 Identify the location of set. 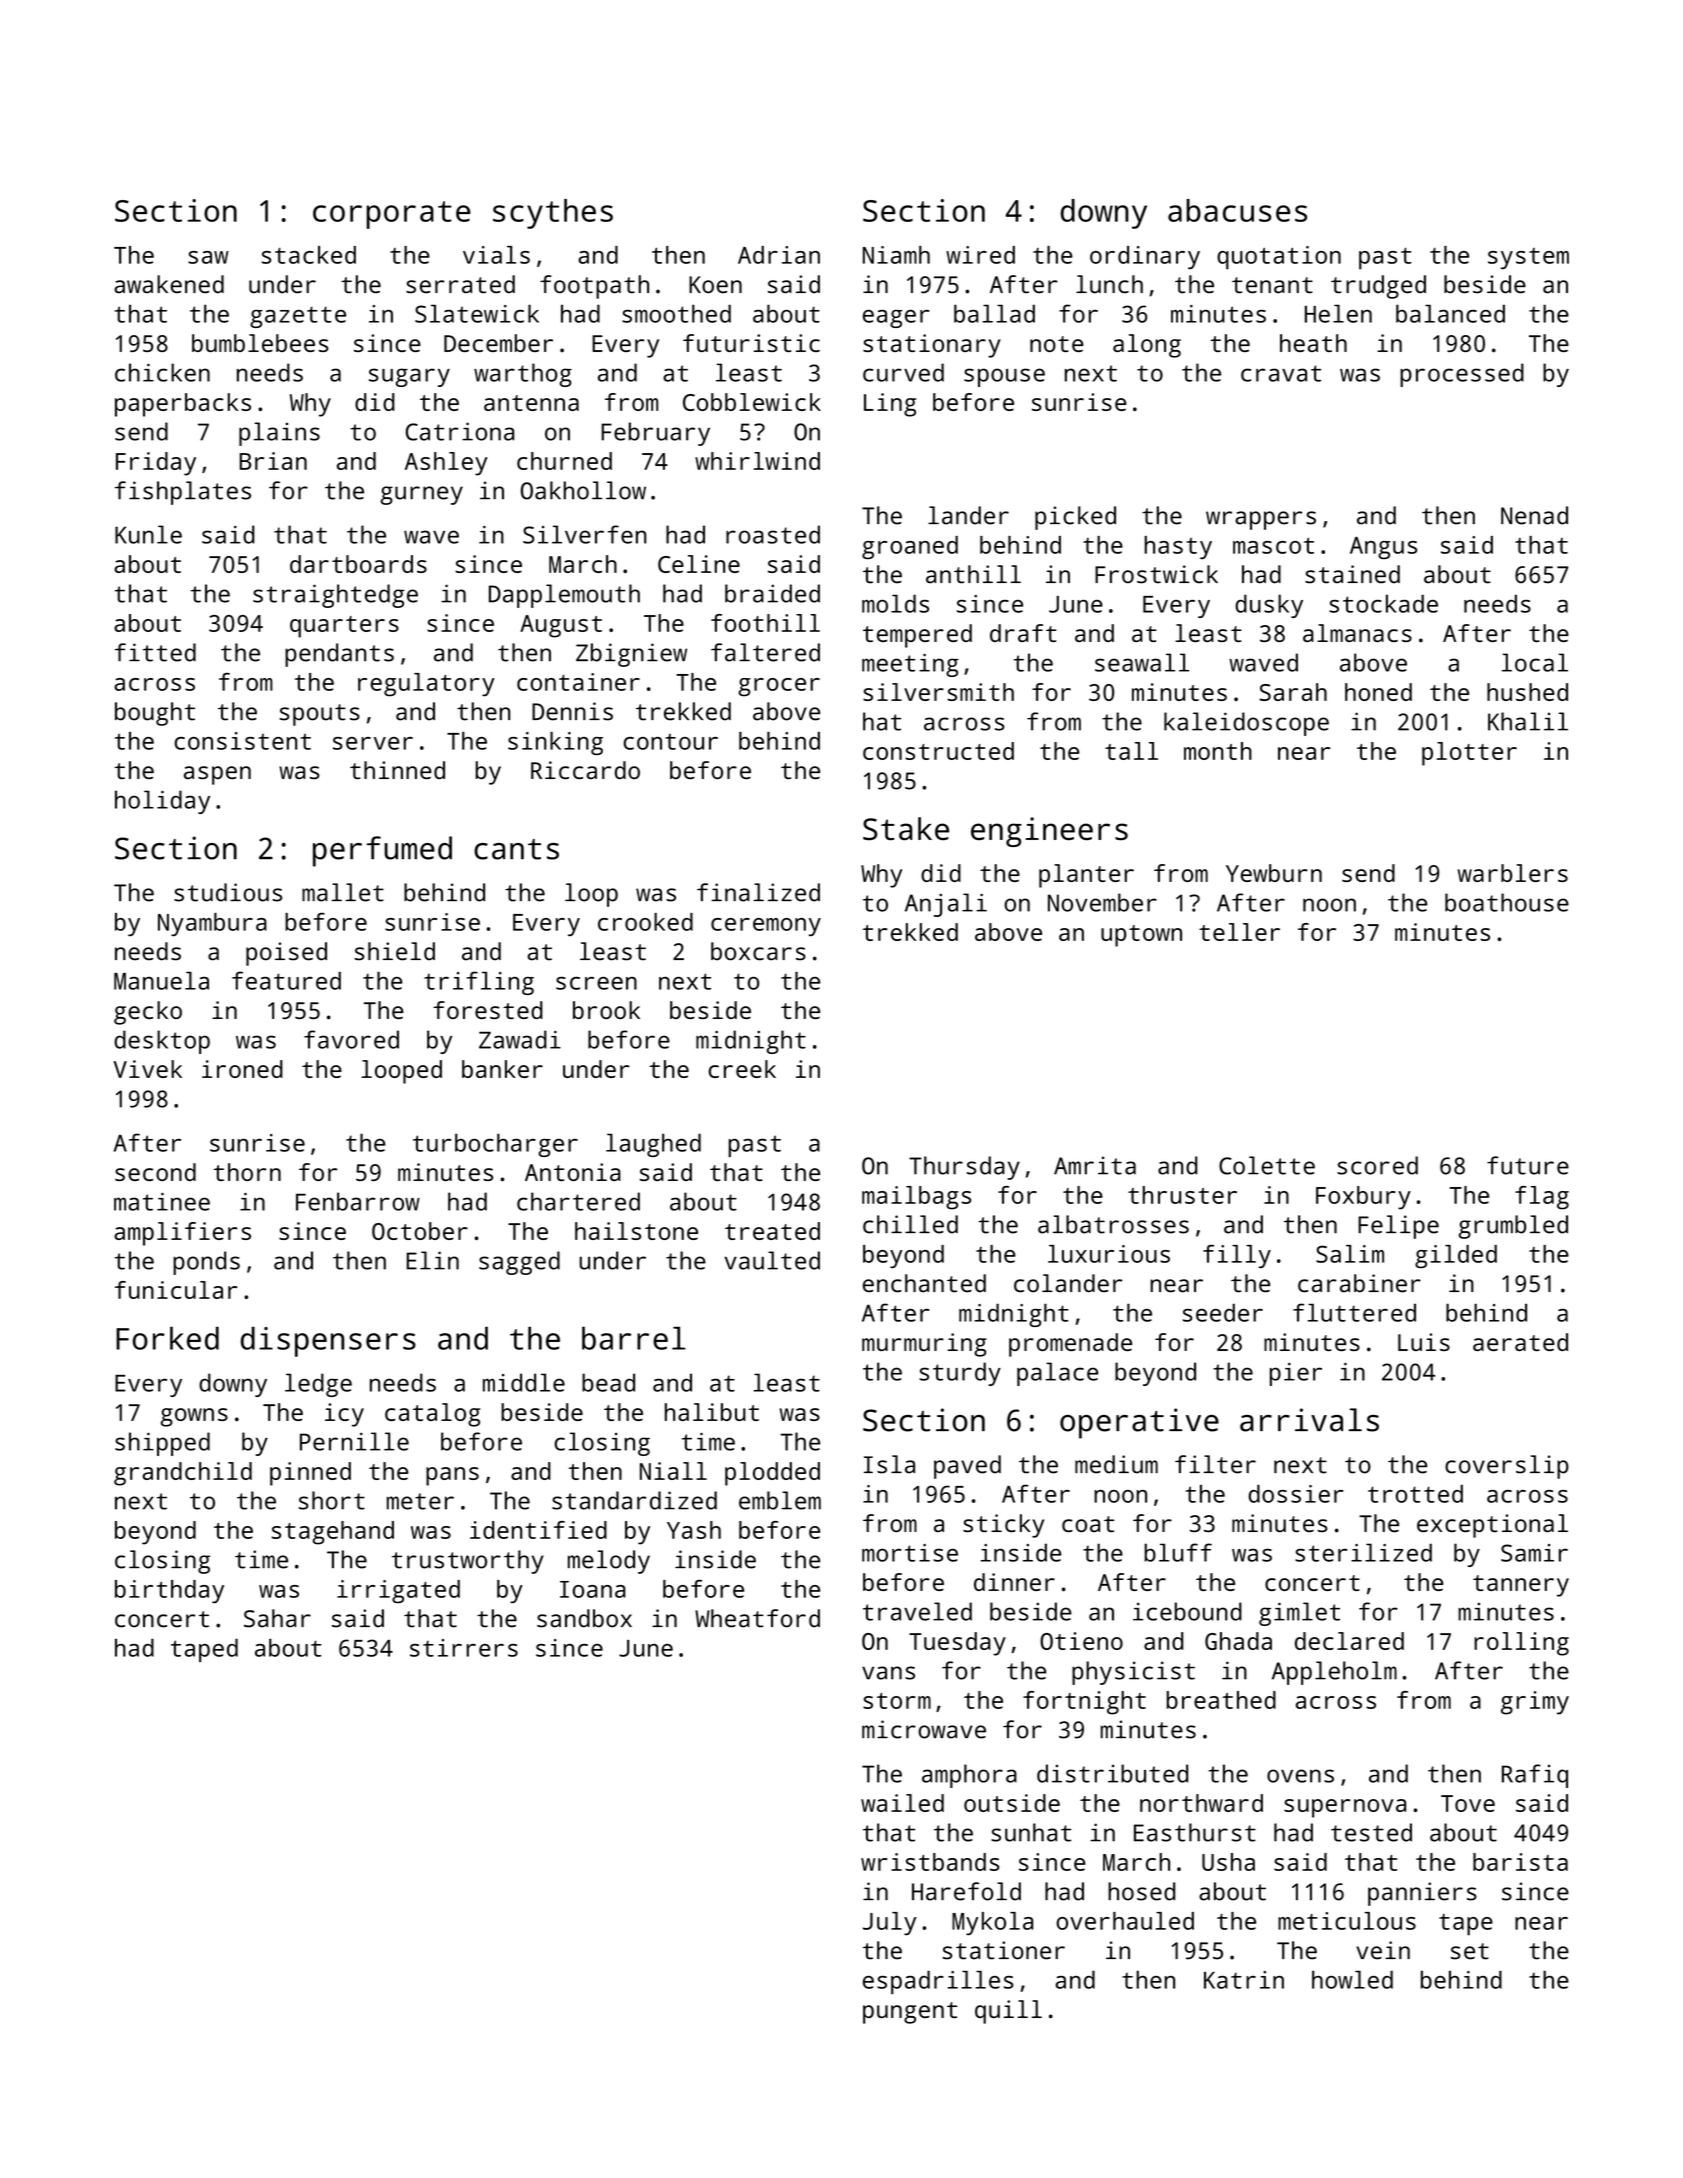
(1470, 1951).
